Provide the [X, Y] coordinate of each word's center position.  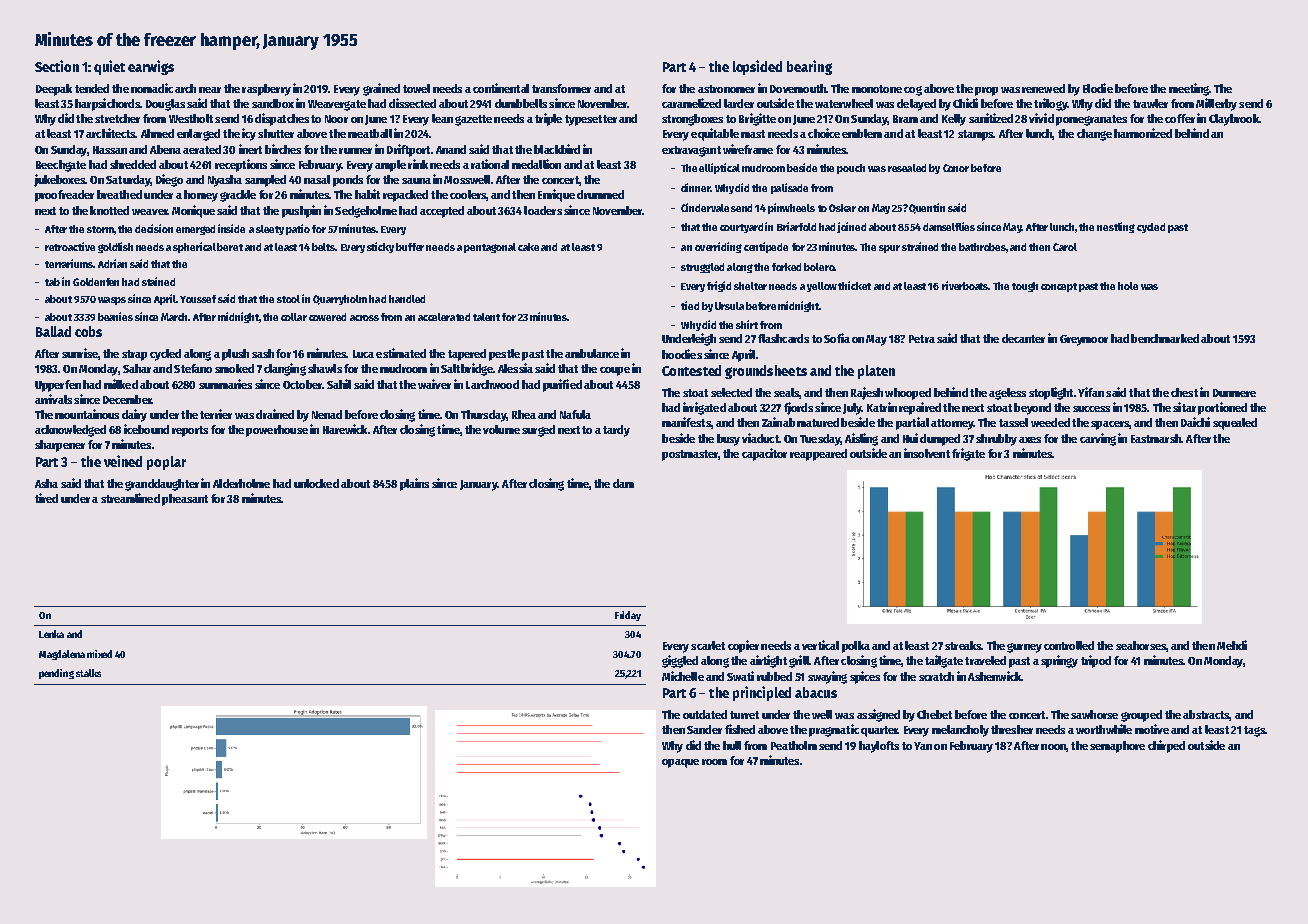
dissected [412, 103]
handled [407, 299]
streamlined [130, 498]
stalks [88, 673]
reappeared [818, 455]
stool [288, 299]
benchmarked [1165, 338]
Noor [336, 119]
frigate [968, 454]
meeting [1189, 89]
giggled [680, 661]
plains [414, 484]
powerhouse [277, 431]
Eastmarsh [1156, 438]
